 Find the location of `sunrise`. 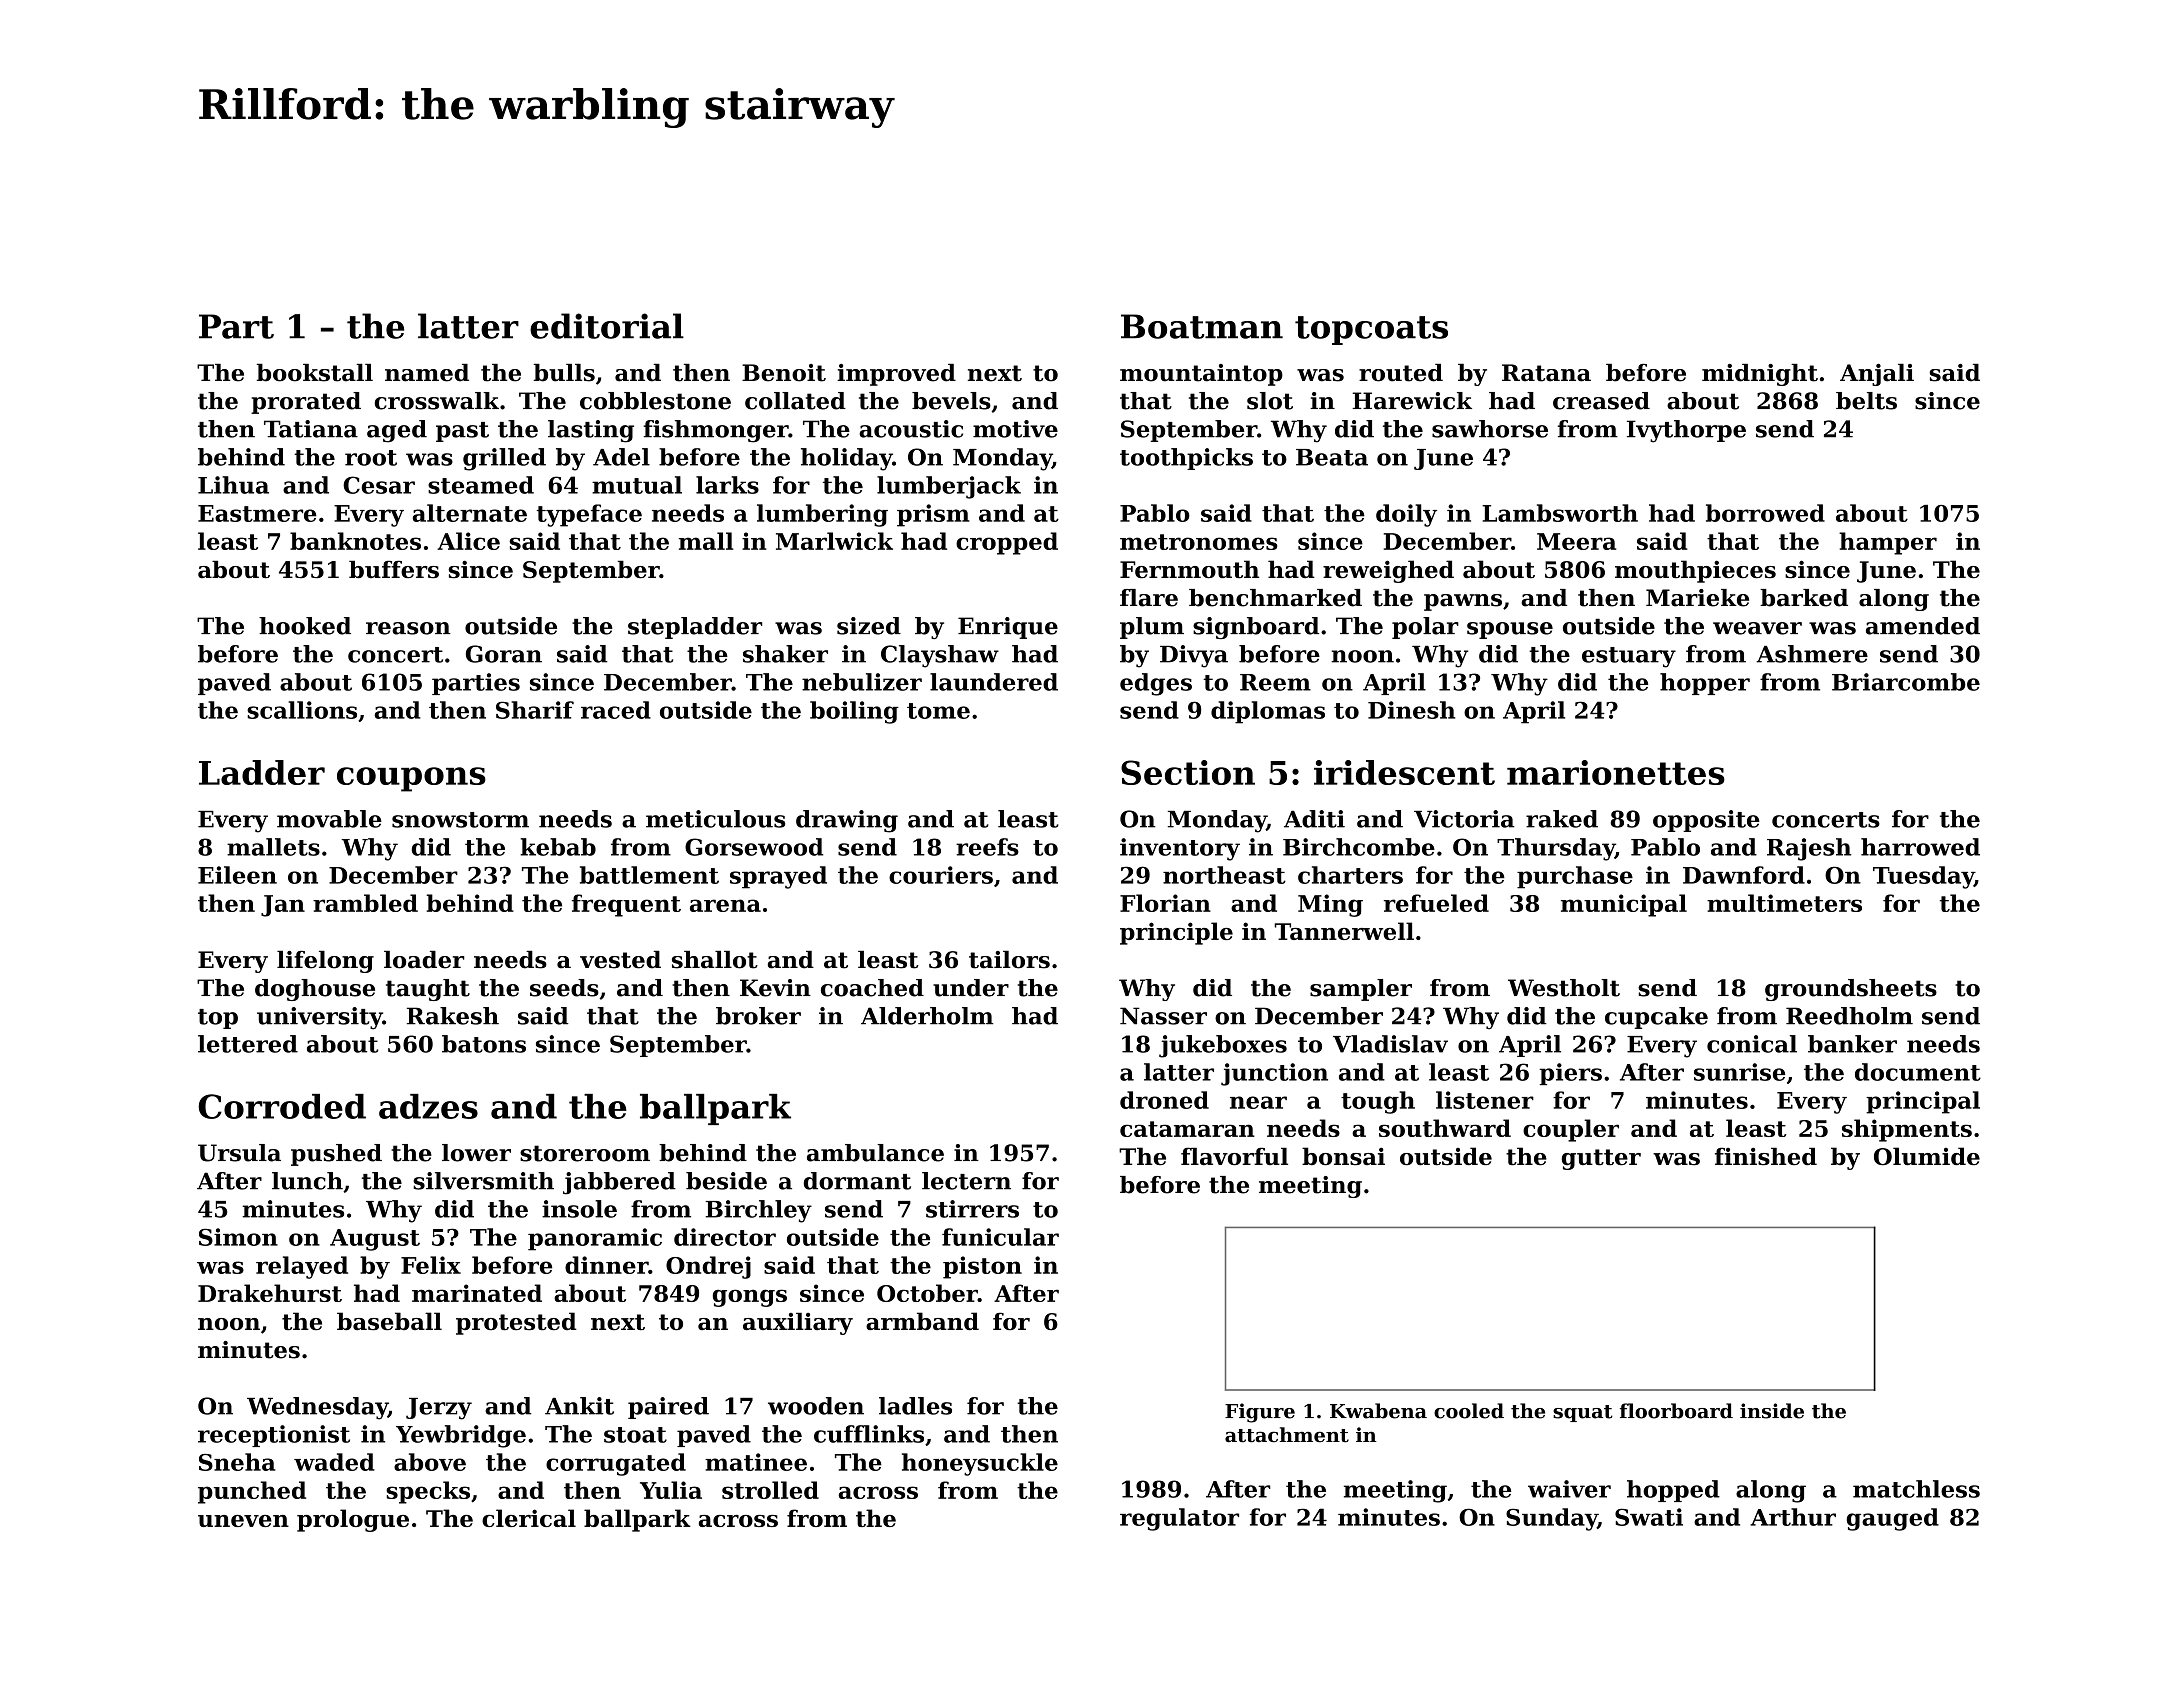

sunrise is located at coordinates (1739, 1072).
